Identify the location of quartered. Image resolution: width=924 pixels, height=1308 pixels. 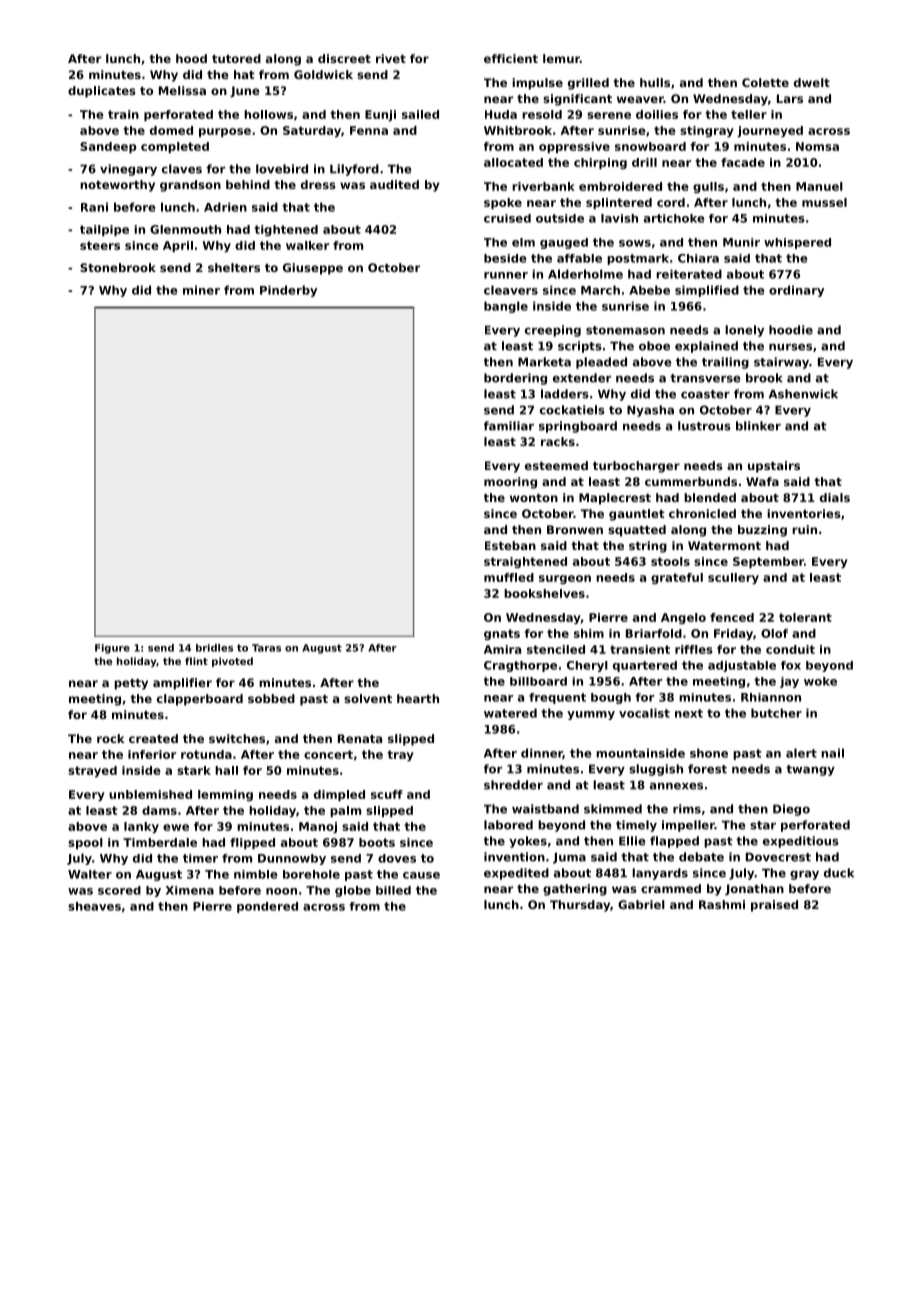
(645, 666).
